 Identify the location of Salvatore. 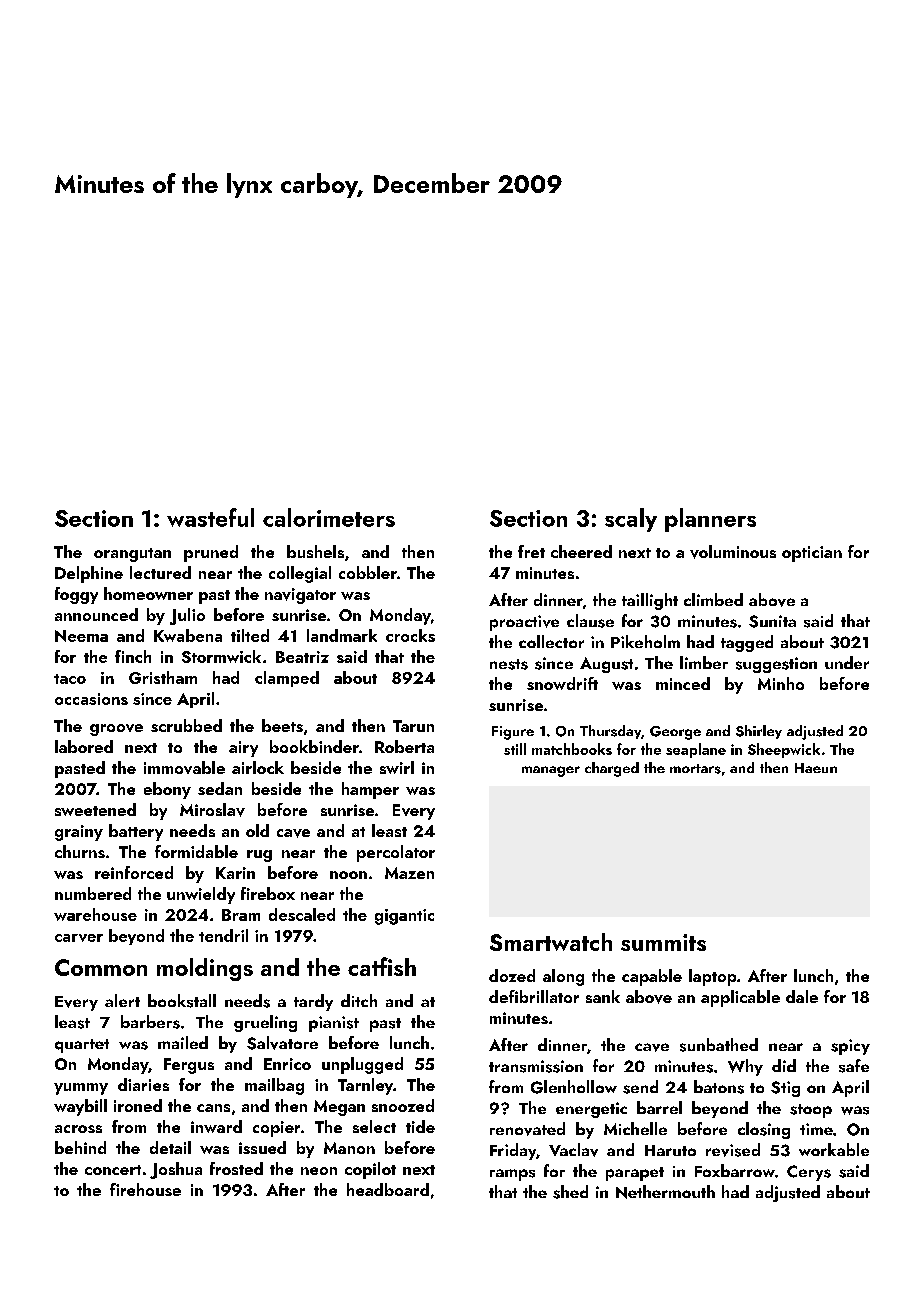
(282, 1043).
